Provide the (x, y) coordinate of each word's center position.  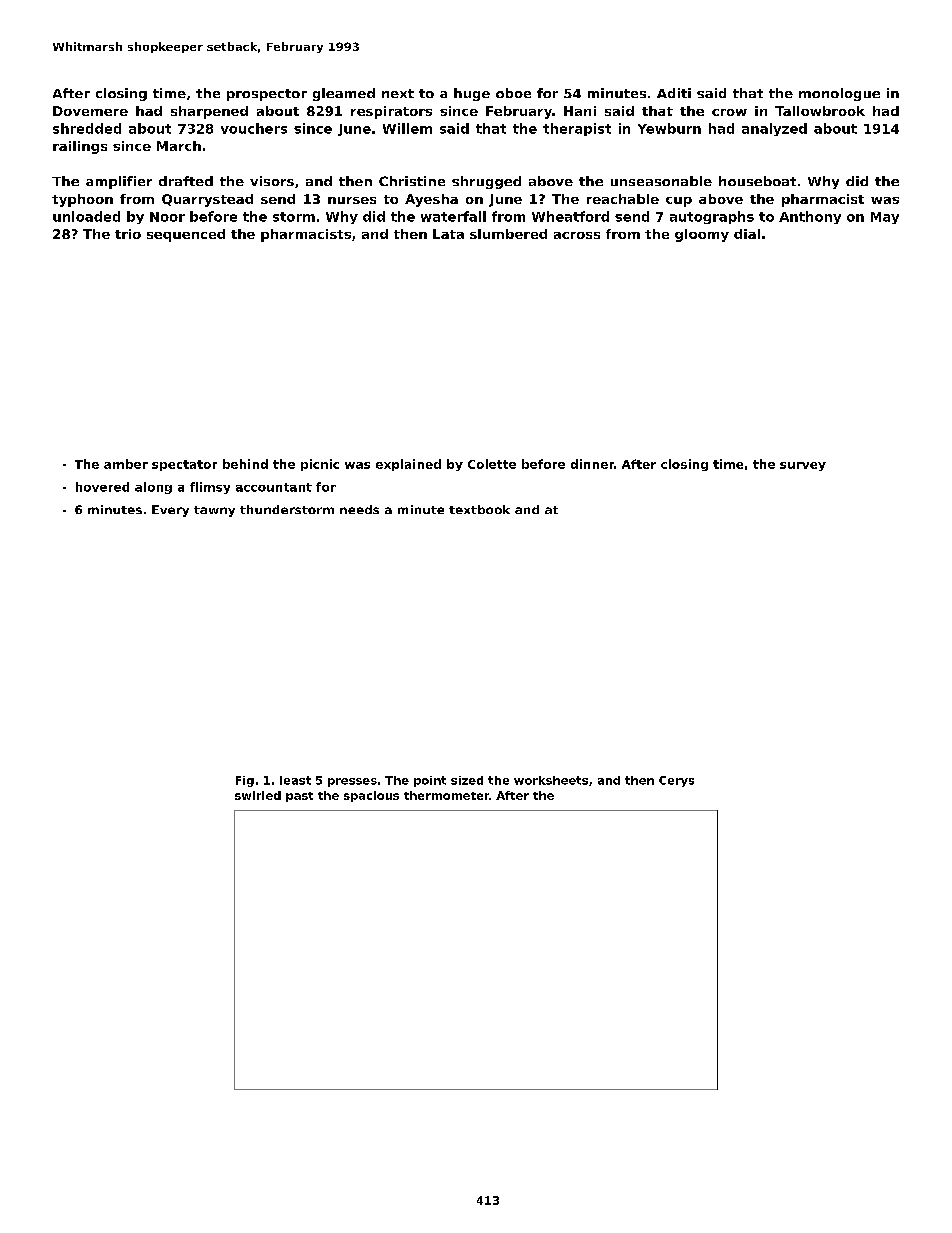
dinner (592, 464)
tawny (214, 511)
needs (359, 509)
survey (803, 466)
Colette (492, 464)
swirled (258, 795)
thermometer (446, 795)
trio (128, 234)
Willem (407, 128)
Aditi (674, 93)
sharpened (209, 112)
